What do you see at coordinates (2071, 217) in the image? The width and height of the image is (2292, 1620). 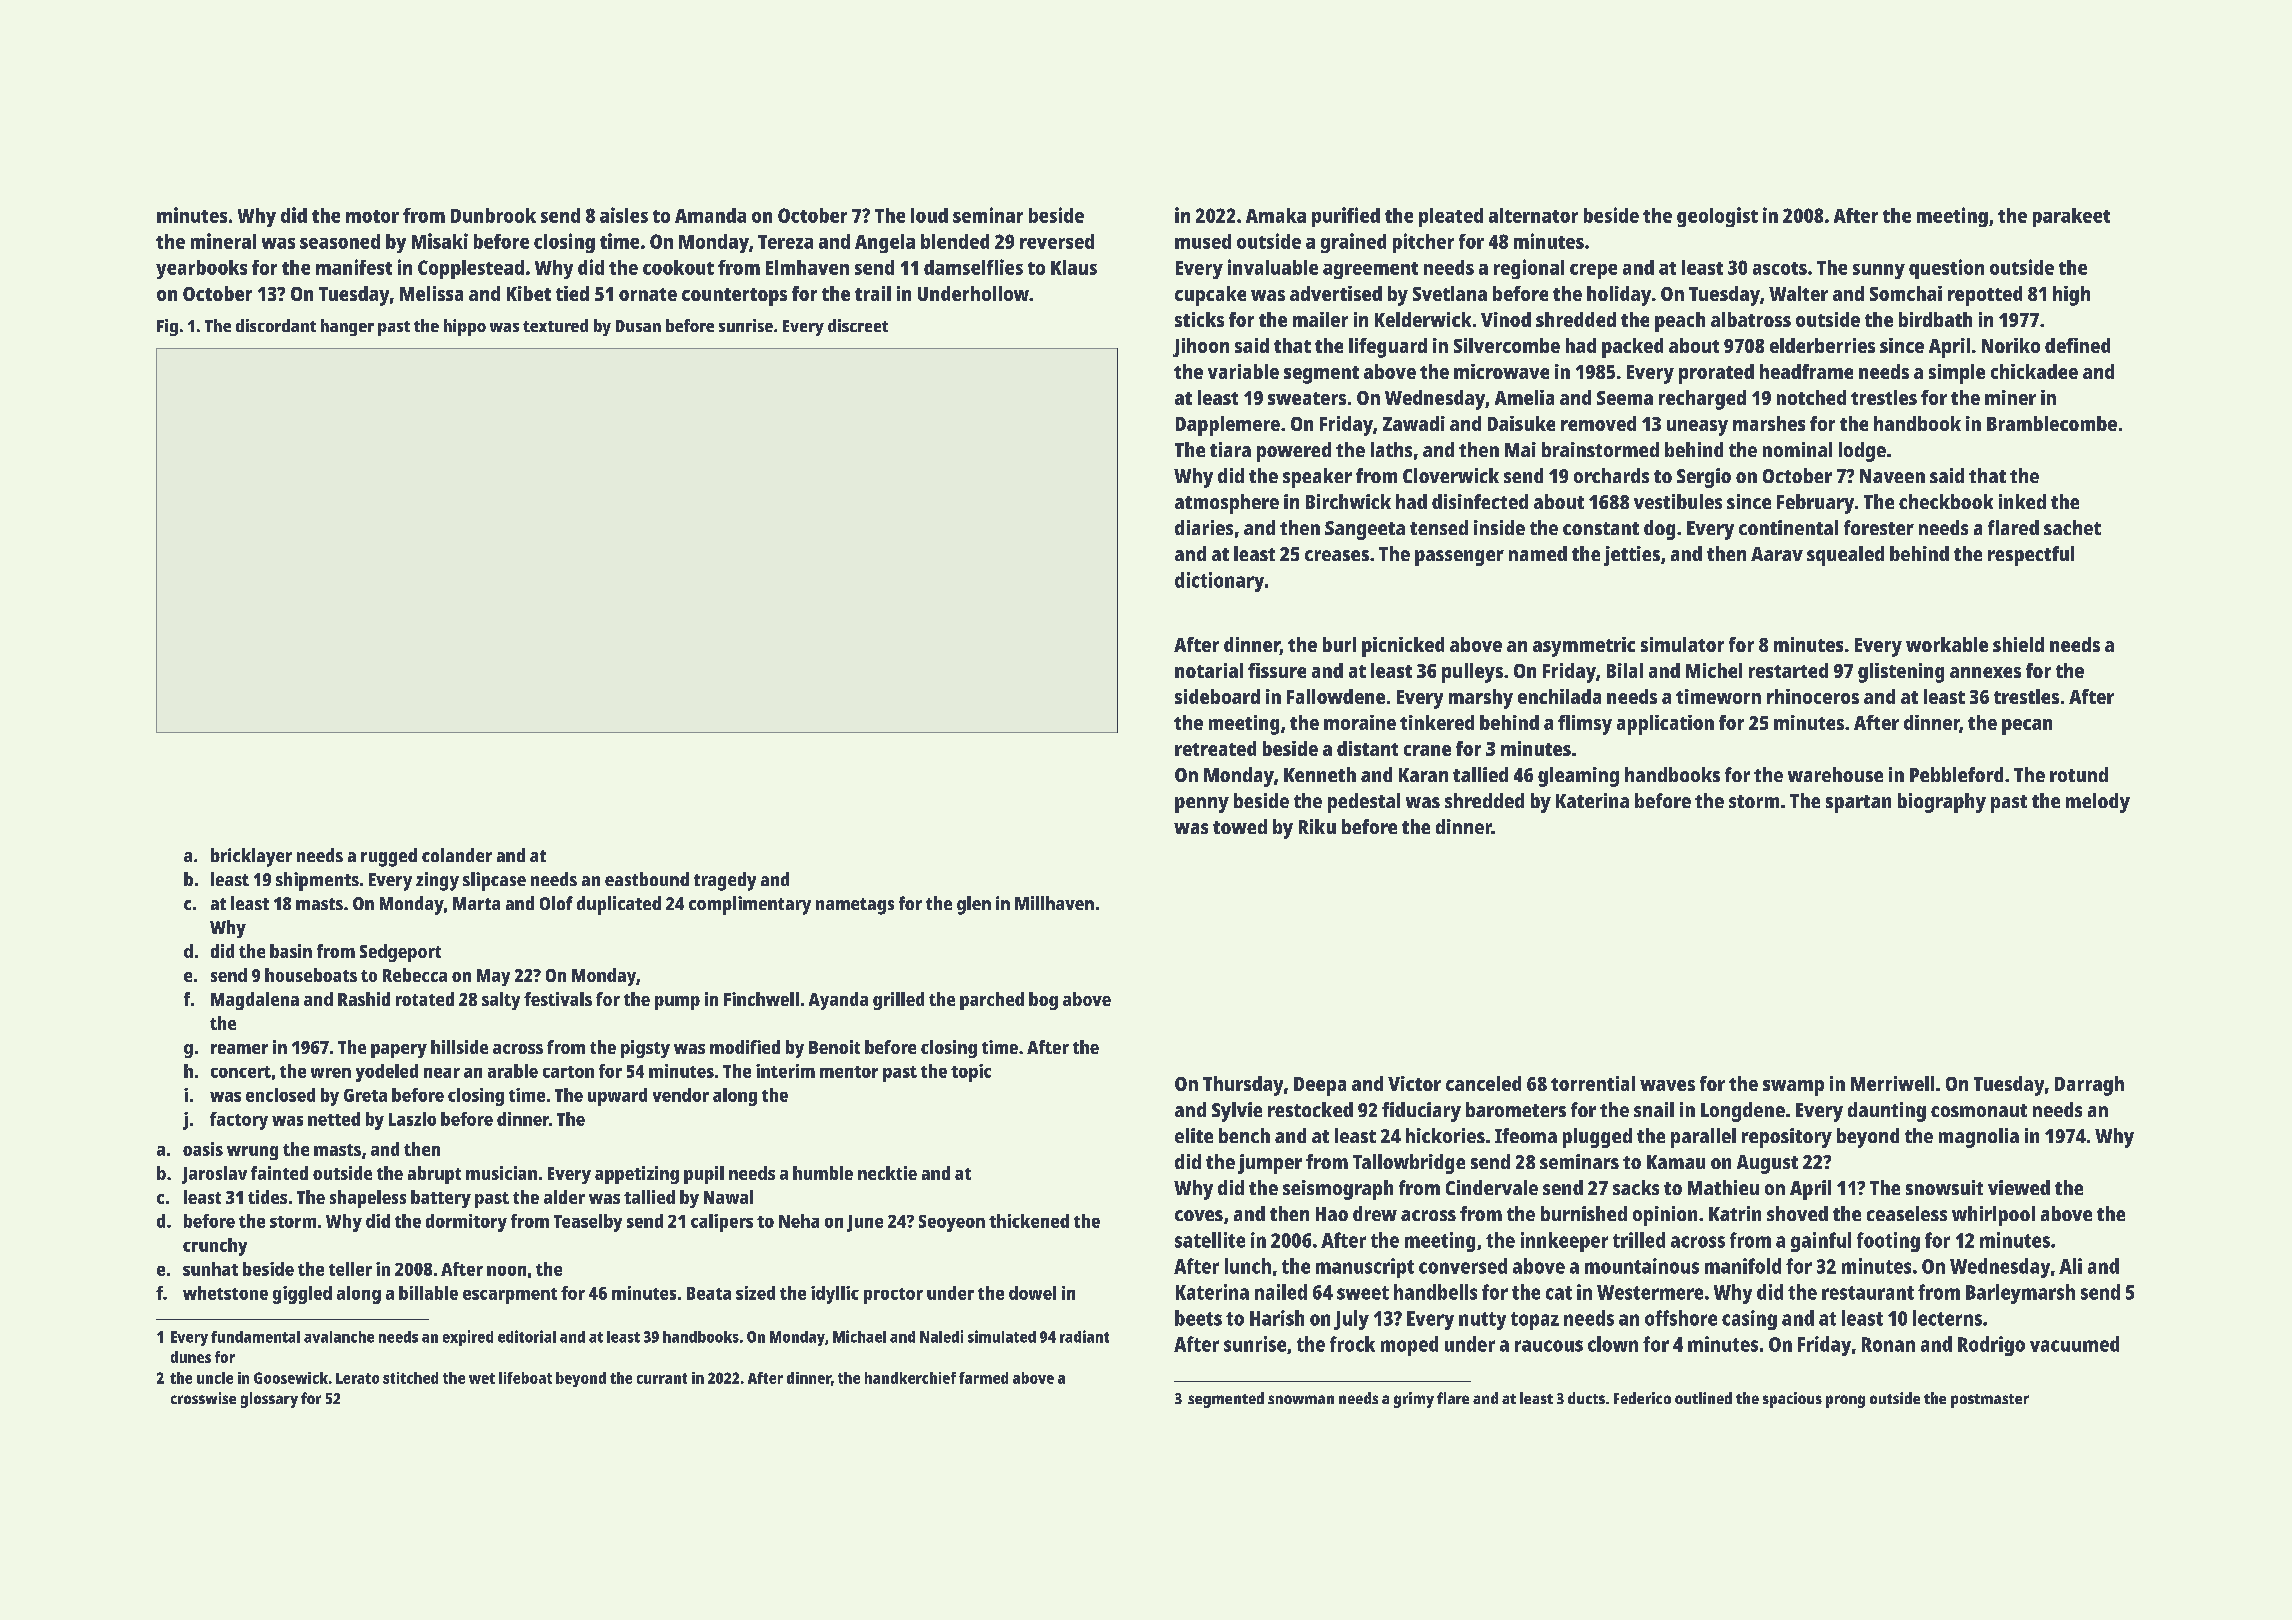 I see `parakeet` at bounding box center [2071, 217].
